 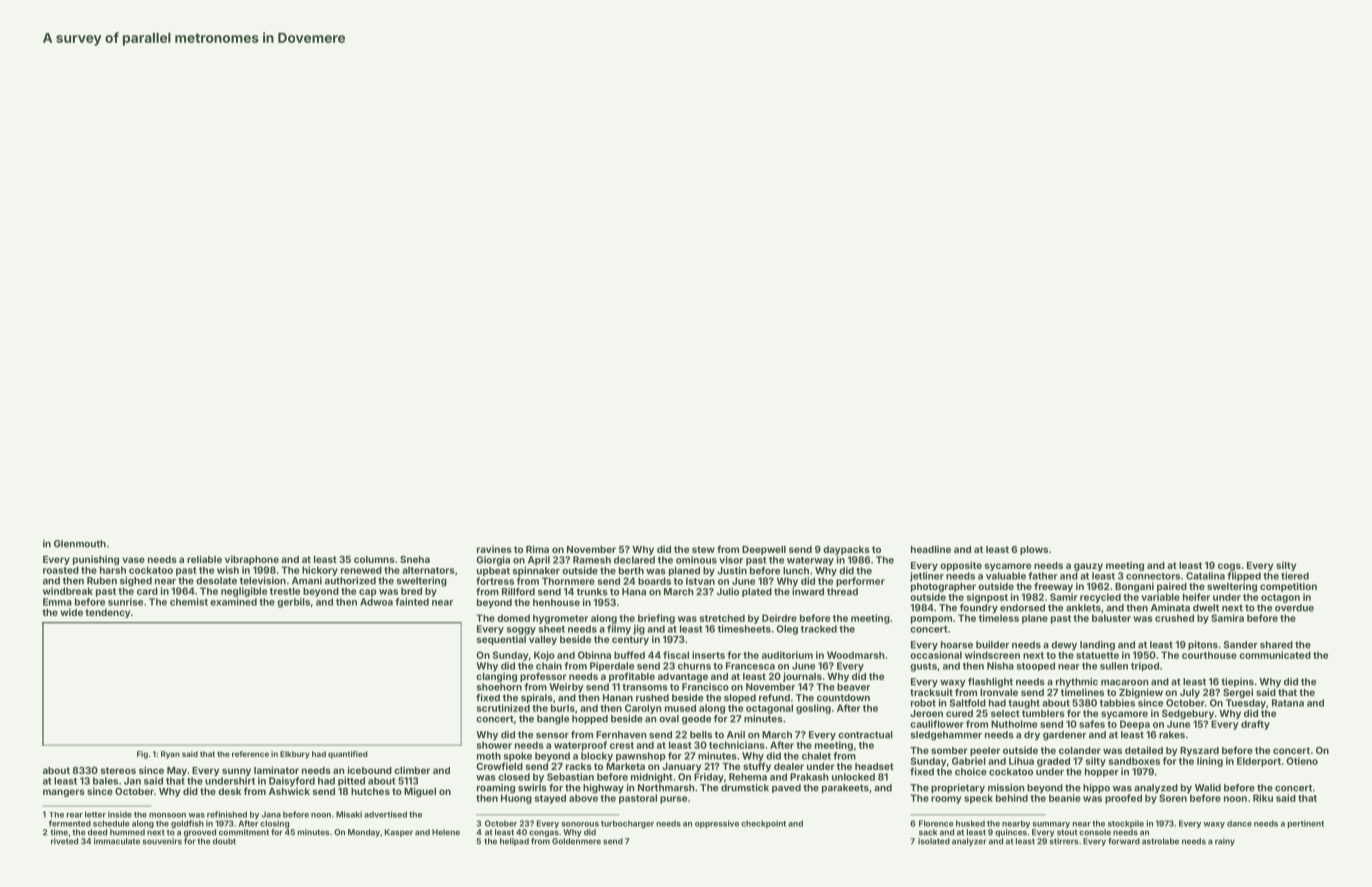 I want to click on Glenmouth, so click(x=80, y=544).
